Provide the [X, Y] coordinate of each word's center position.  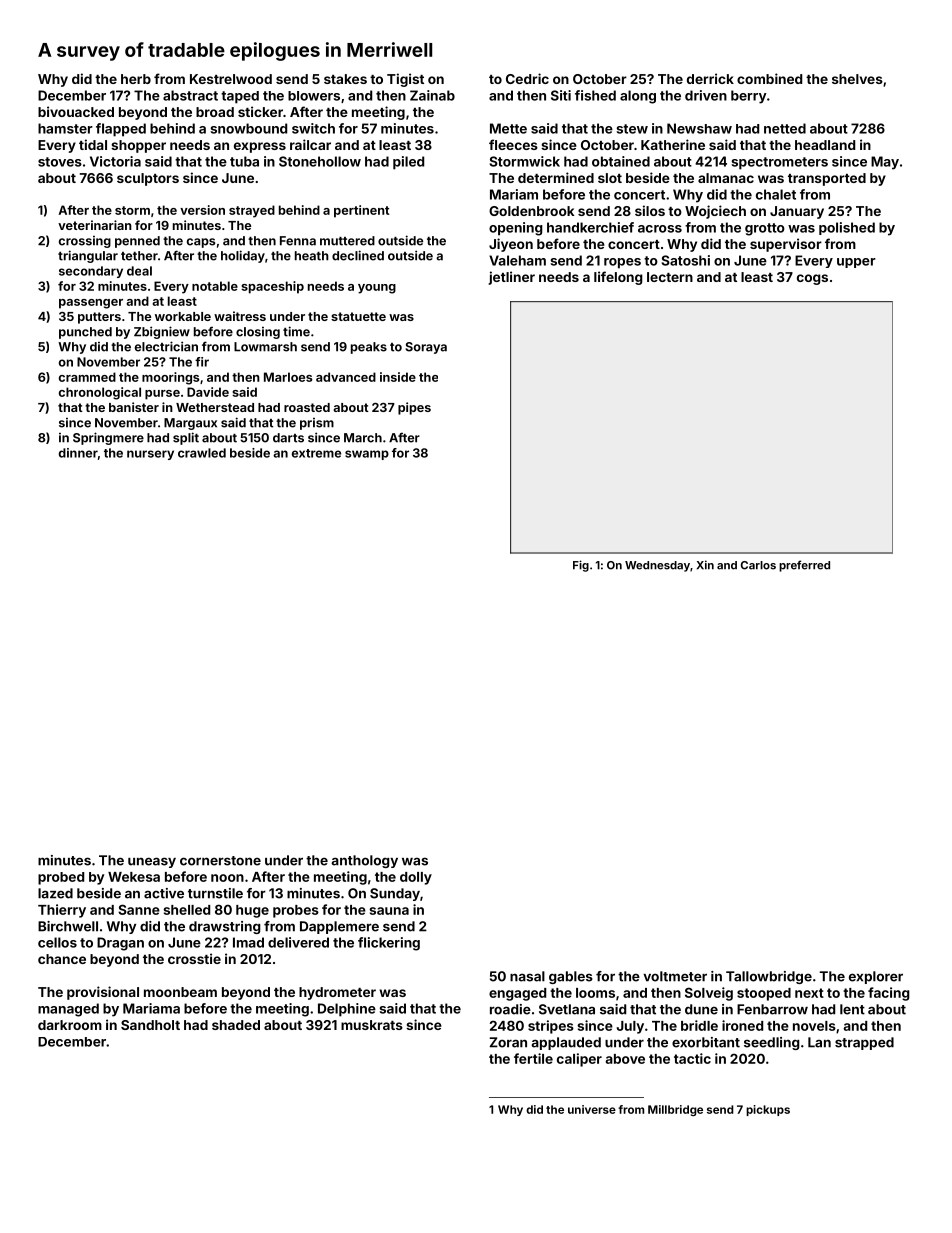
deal [139, 271]
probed [61, 878]
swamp [367, 455]
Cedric [527, 78]
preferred [804, 566]
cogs [812, 279]
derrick [710, 78]
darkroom [70, 1025]
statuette [358, 316]
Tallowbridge [769, 977]
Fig [581, 566]
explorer [876, 977]
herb [136, 79]
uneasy [152, 862]
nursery [150, 455]
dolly [416, 878]
